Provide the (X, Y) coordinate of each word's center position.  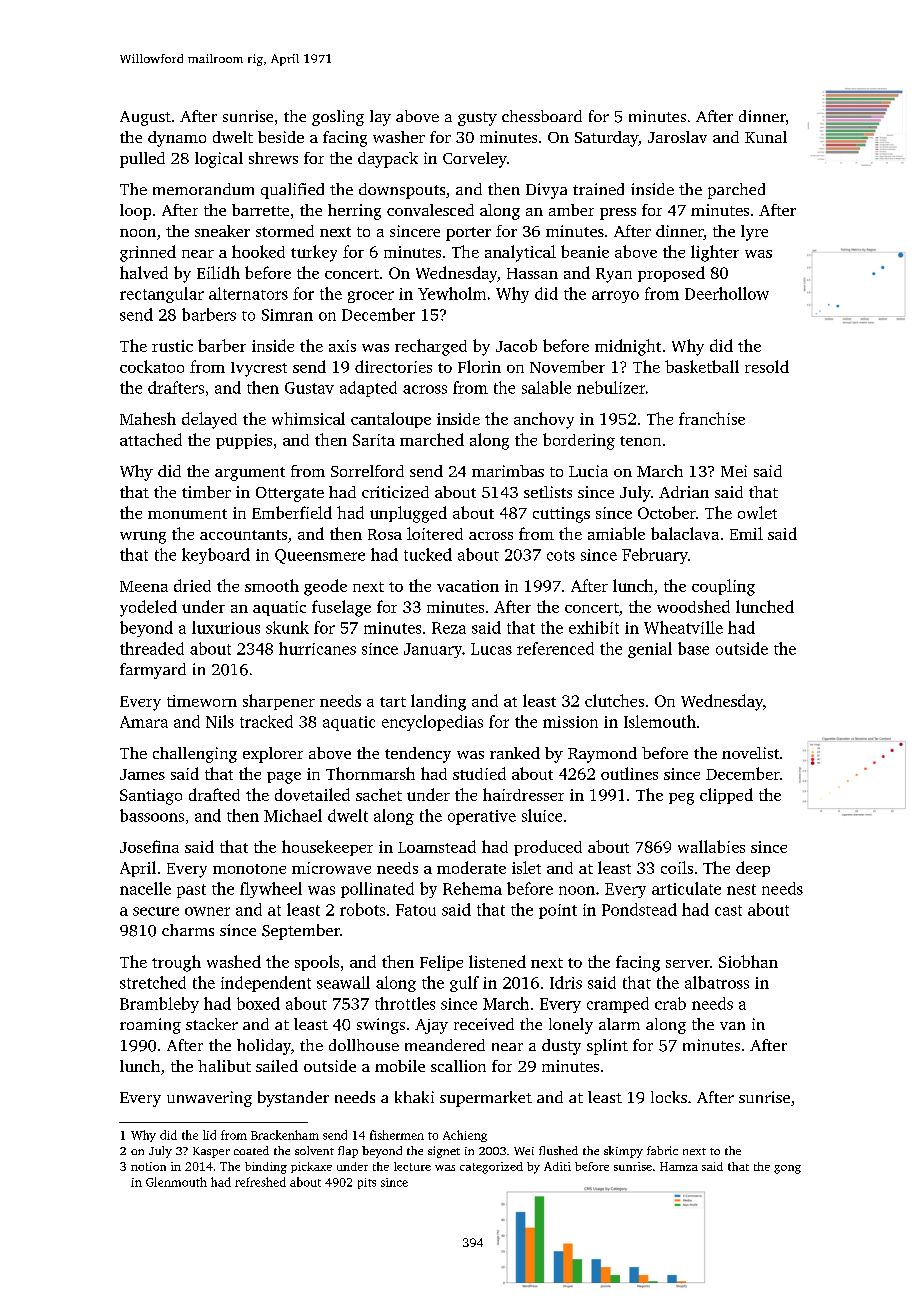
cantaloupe (391, 420)
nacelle (145, 888)
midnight (628, 347)
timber (206, 492)
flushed (558, 1150)
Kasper (211, 1152)
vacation (468, 586)
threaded (152, 648)
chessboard (542, 116)
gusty (477, 119)
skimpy (623, 1152)
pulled (142, 160)
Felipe (441, 963)
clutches (614, 700)
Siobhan (748, 961)
